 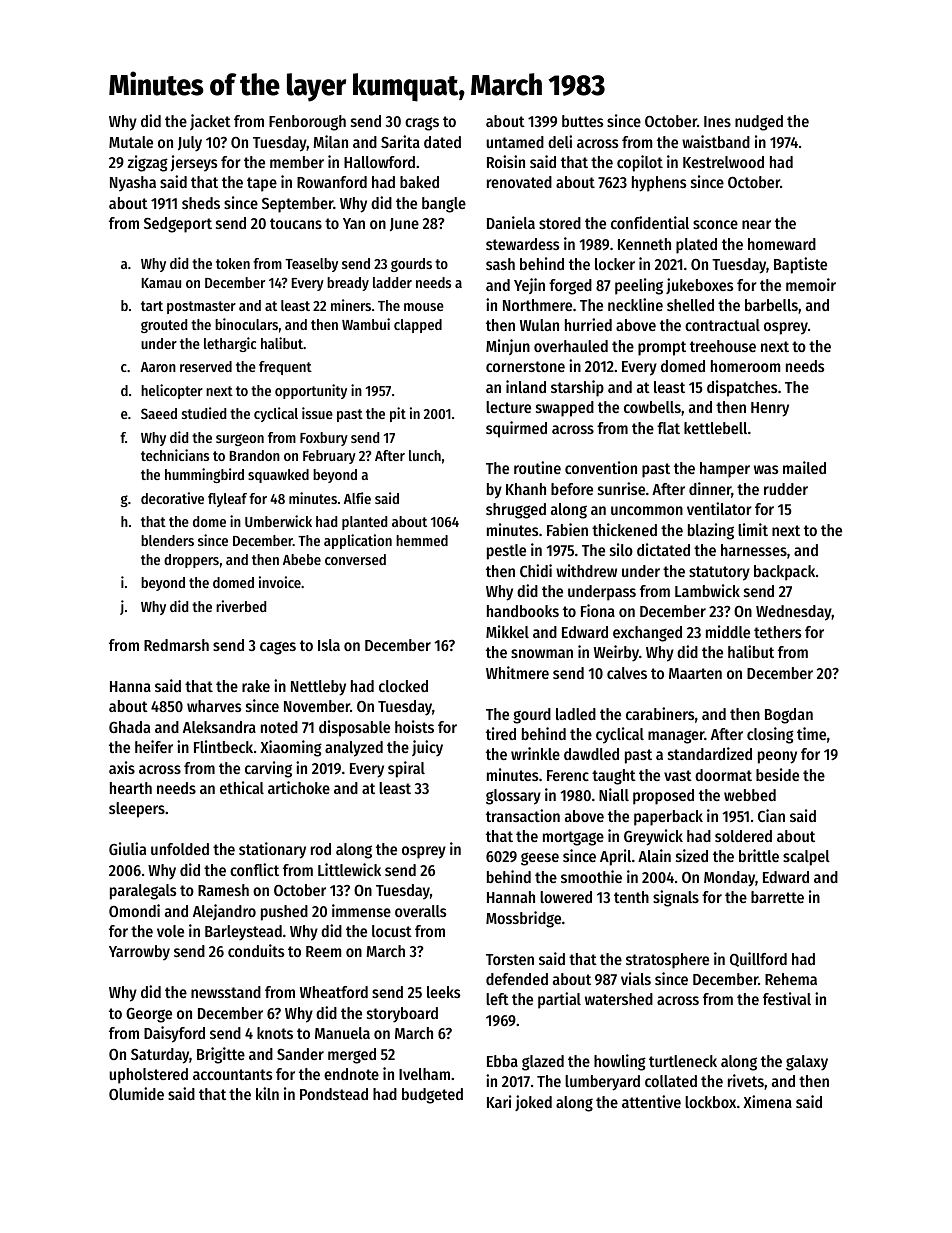 I want to click on jacket, so click(x=210, y=122).
